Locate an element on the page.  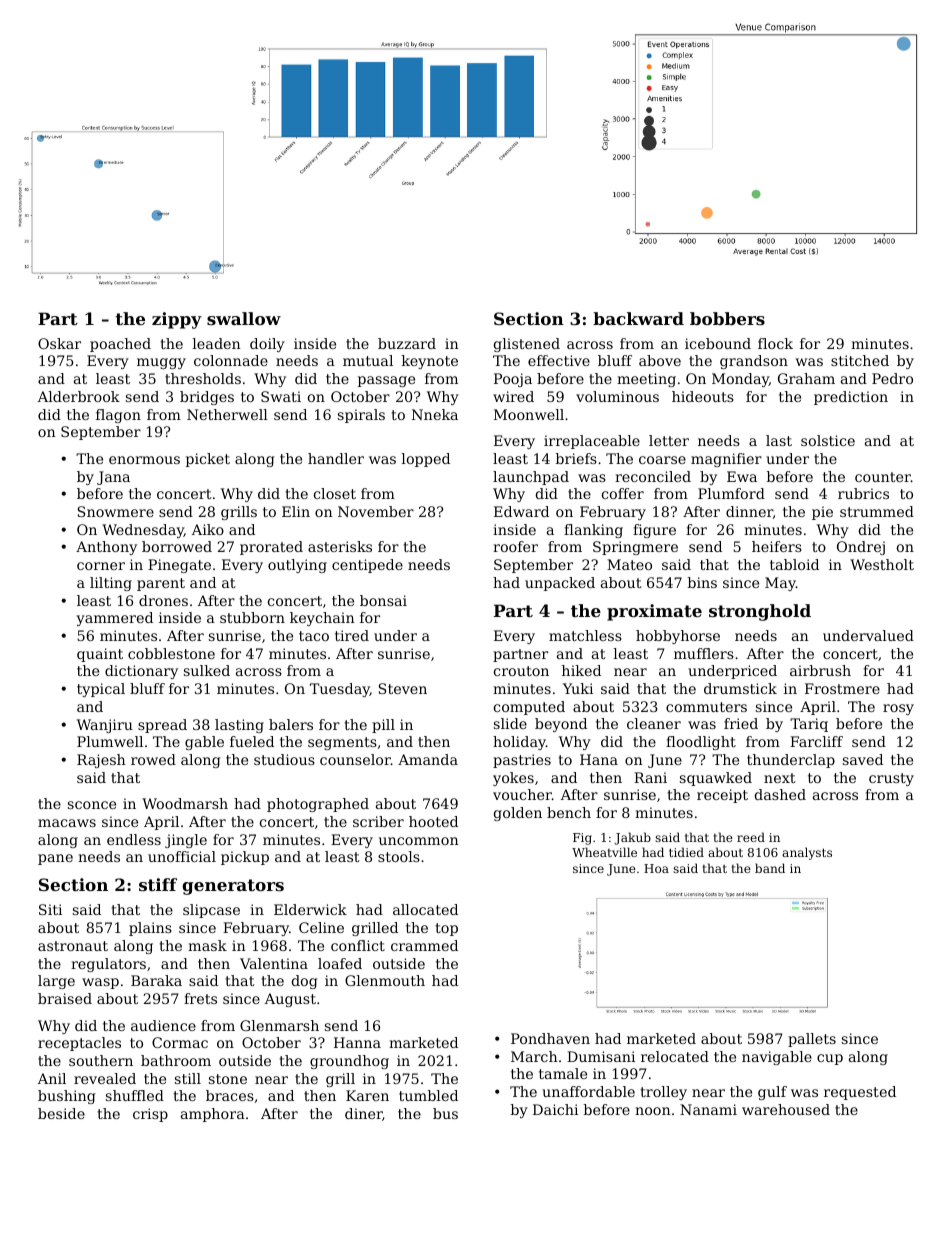
glistened is located at coordinates (527, 345).
